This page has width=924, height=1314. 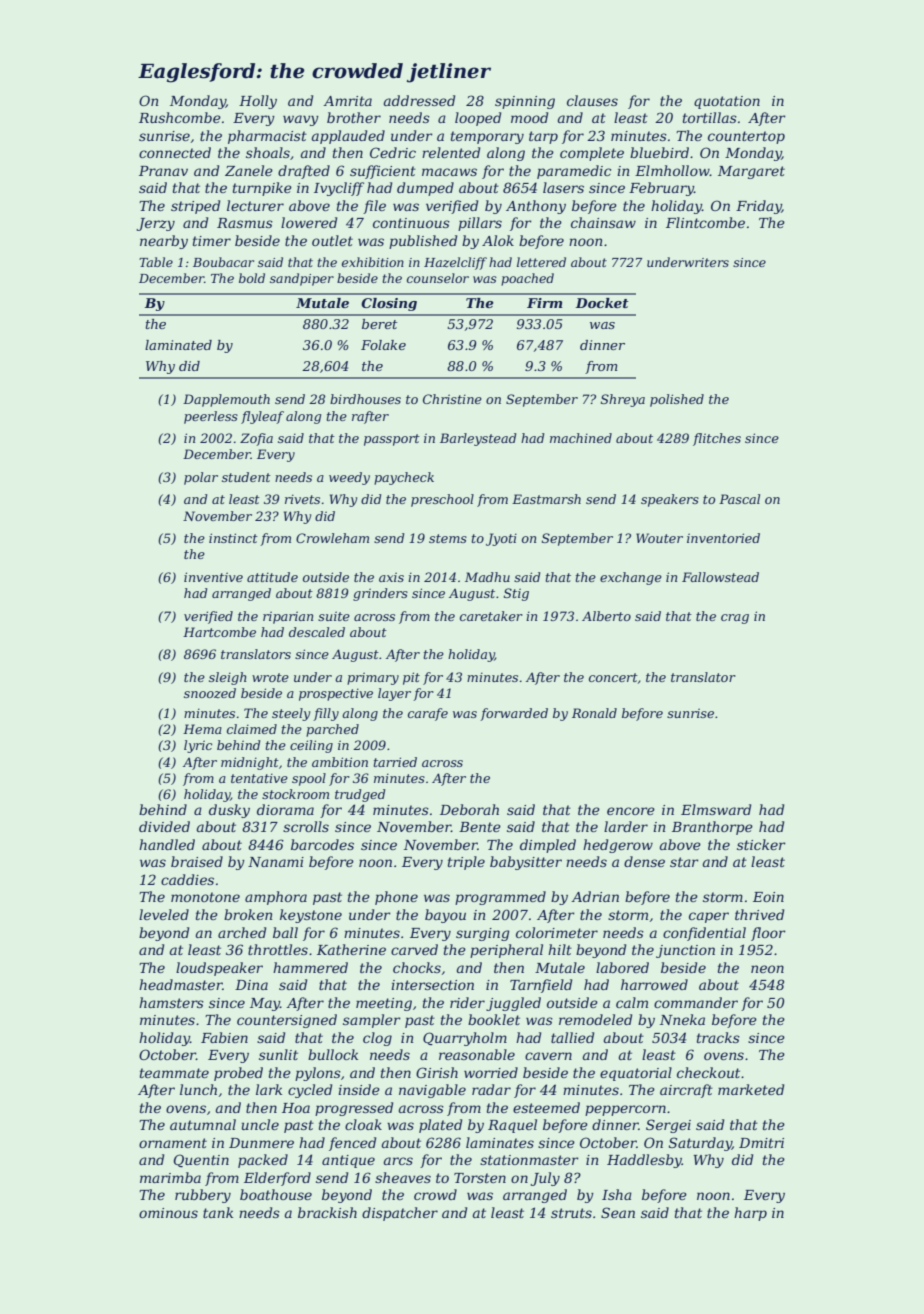 I want to click on struts, so click(x=571, y=1213).
